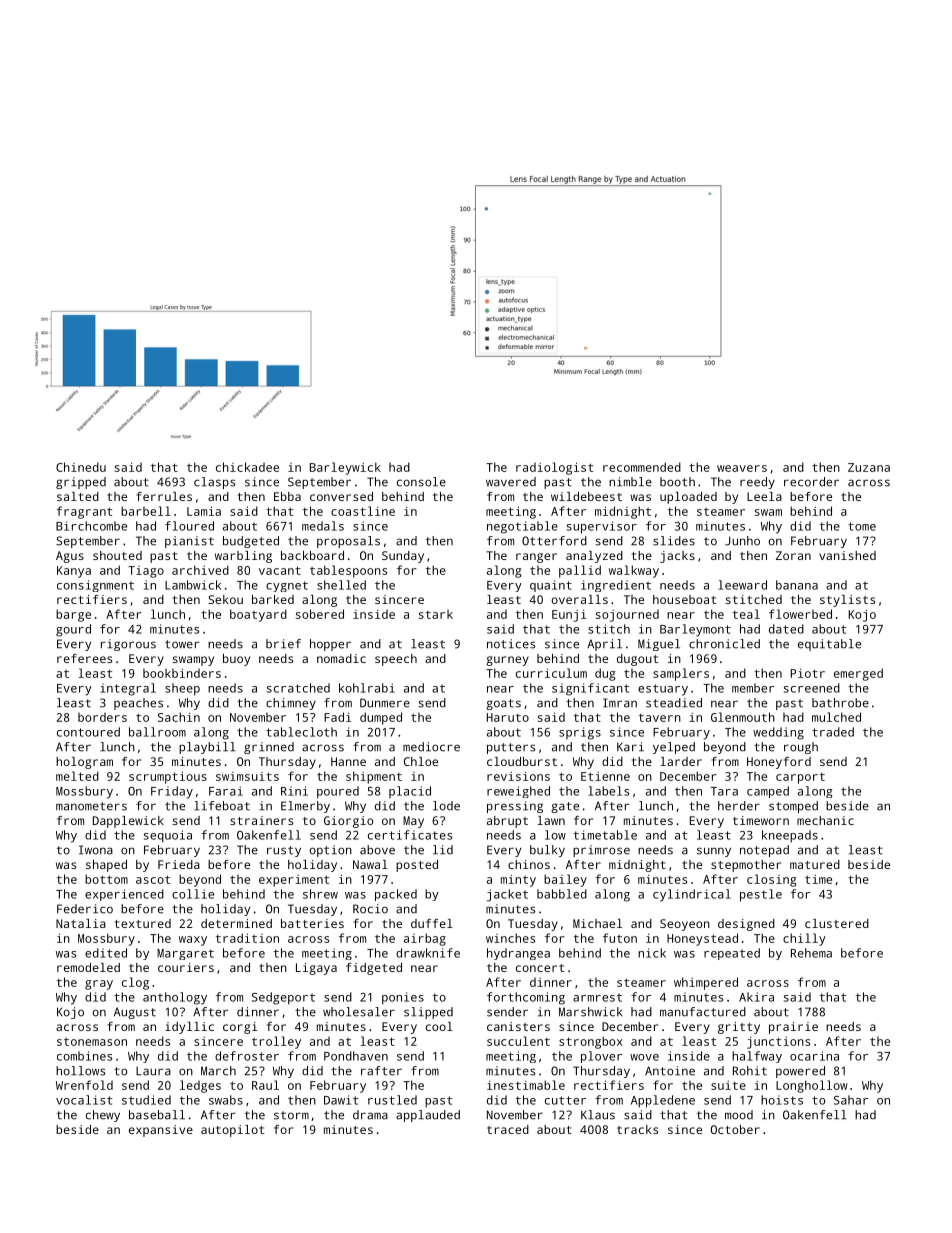 Image resolution: width=952 pixels, height=1233 pixels. Describe the element at coordinates (833, 732) in the screenshot. I see `traded` at that location.
